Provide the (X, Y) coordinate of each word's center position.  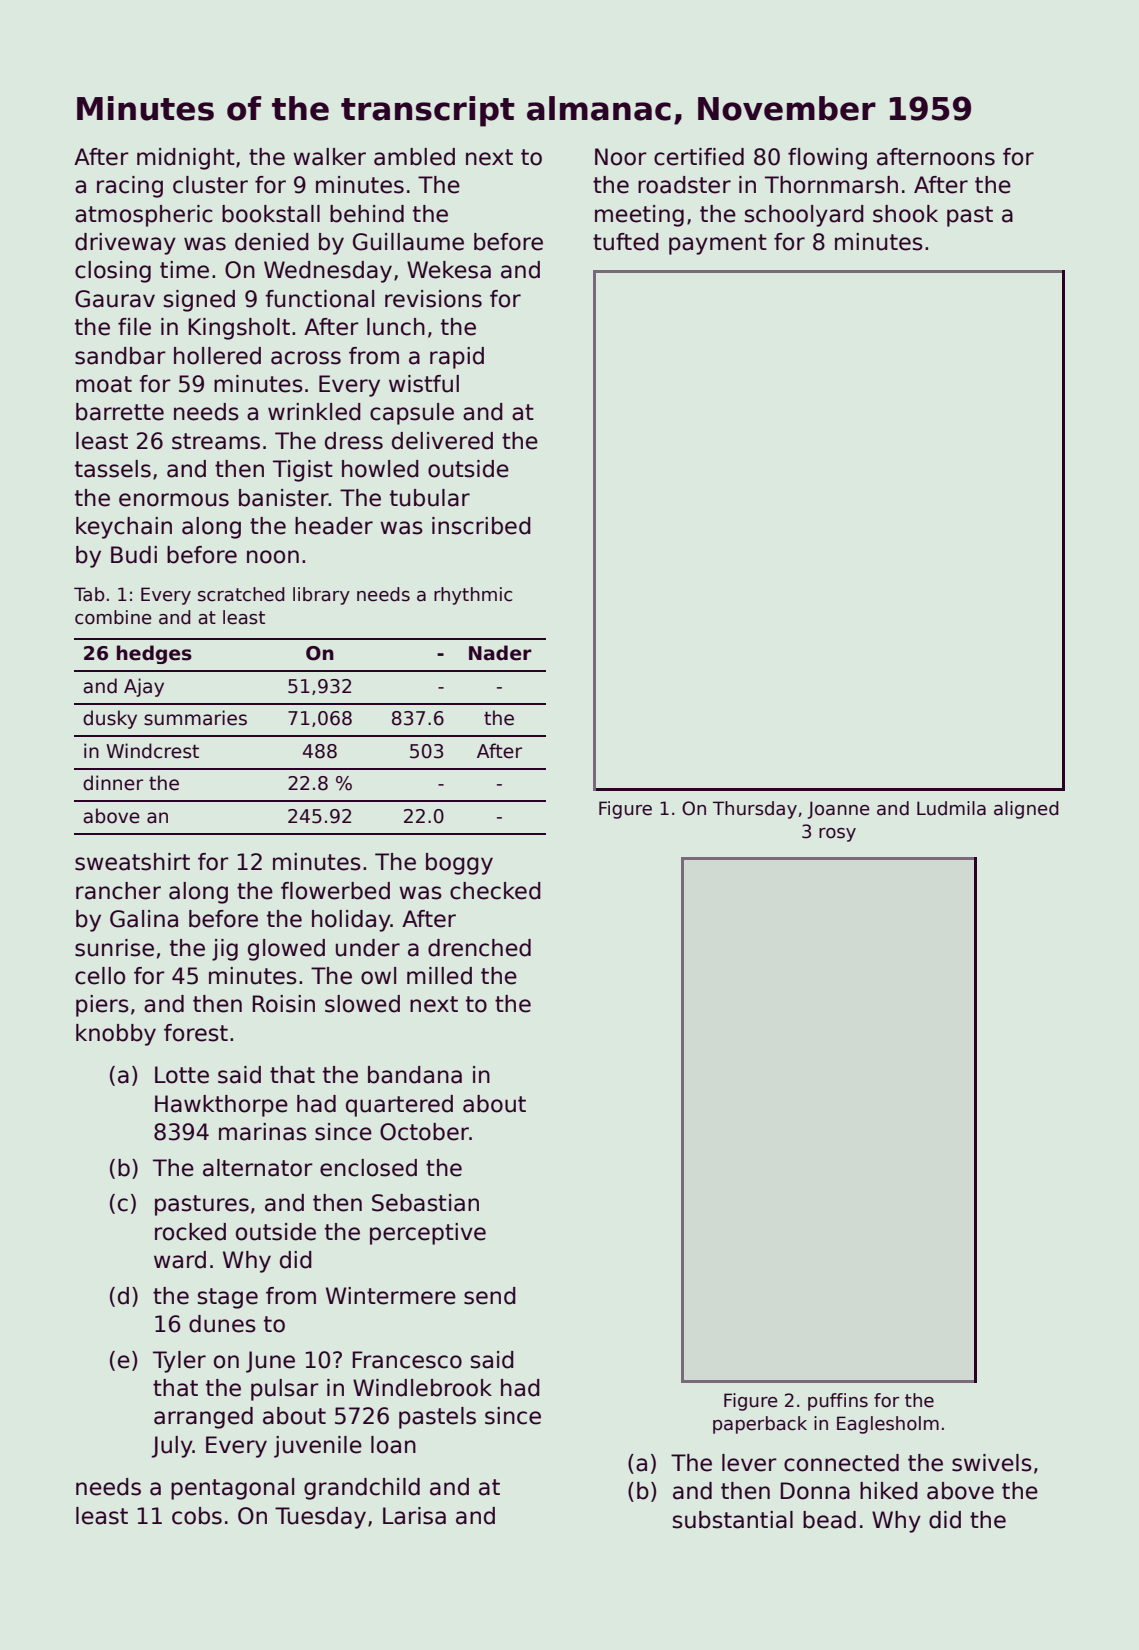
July (172, 1447)
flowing (827, 159)
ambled (414, 157)
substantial (733, 1520)
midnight (186, 159)
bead (829, 1520)
